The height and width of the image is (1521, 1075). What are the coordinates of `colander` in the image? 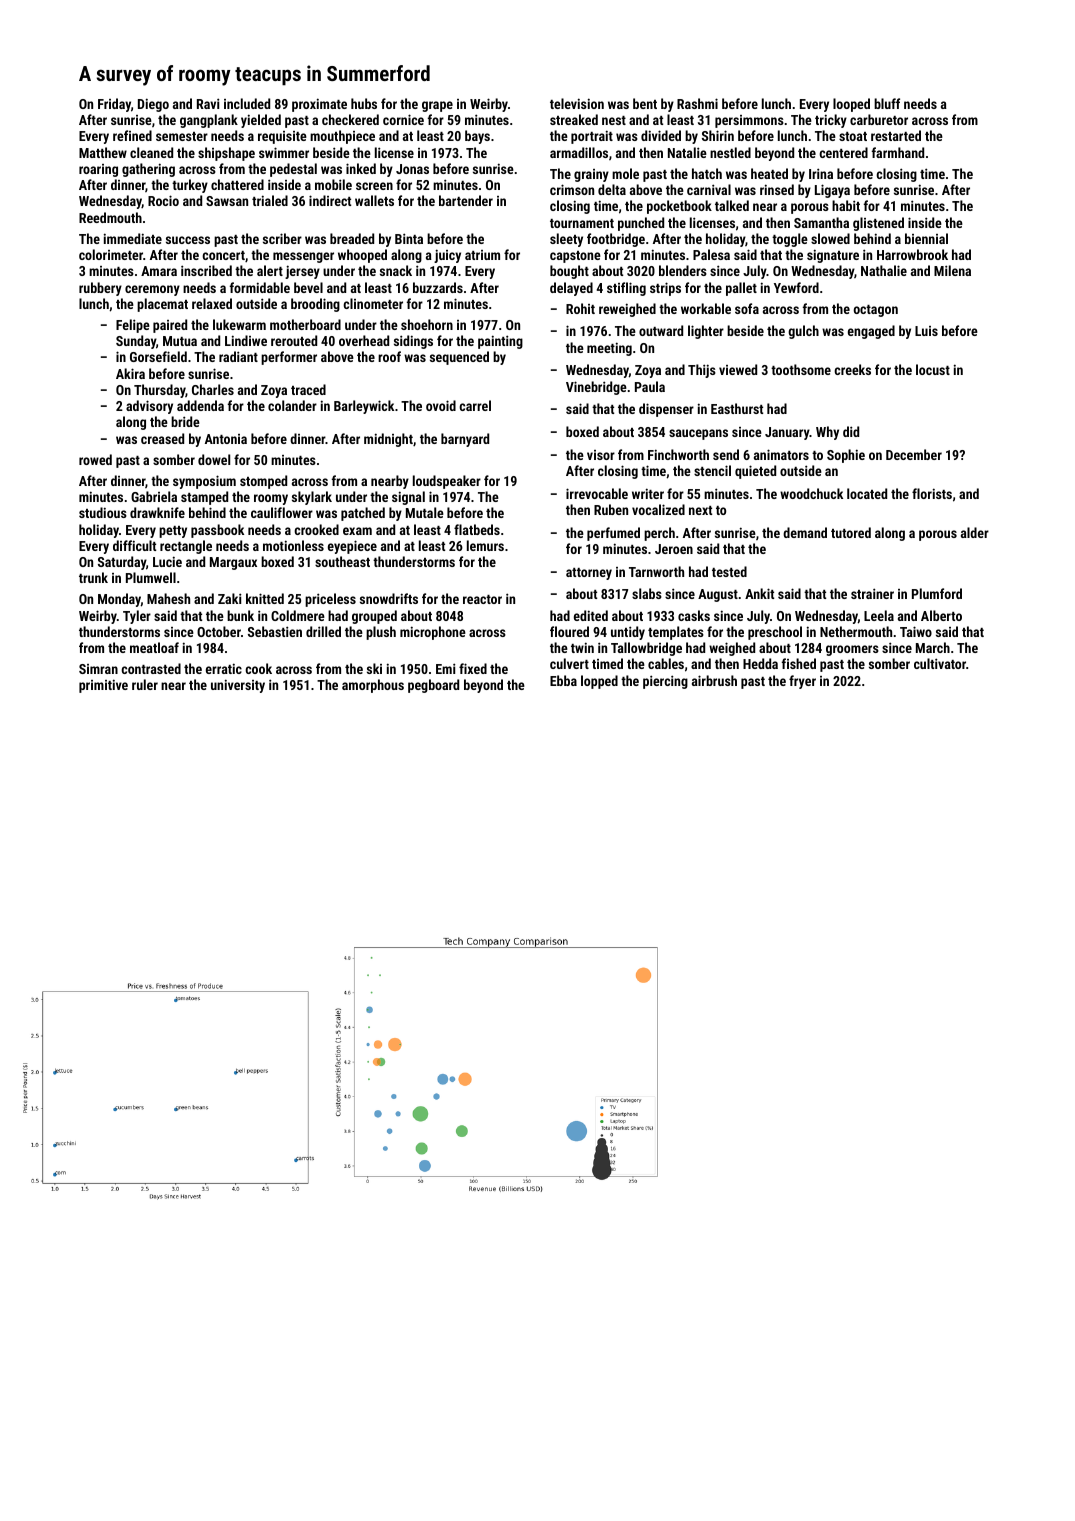 It's located at (292, 405).
